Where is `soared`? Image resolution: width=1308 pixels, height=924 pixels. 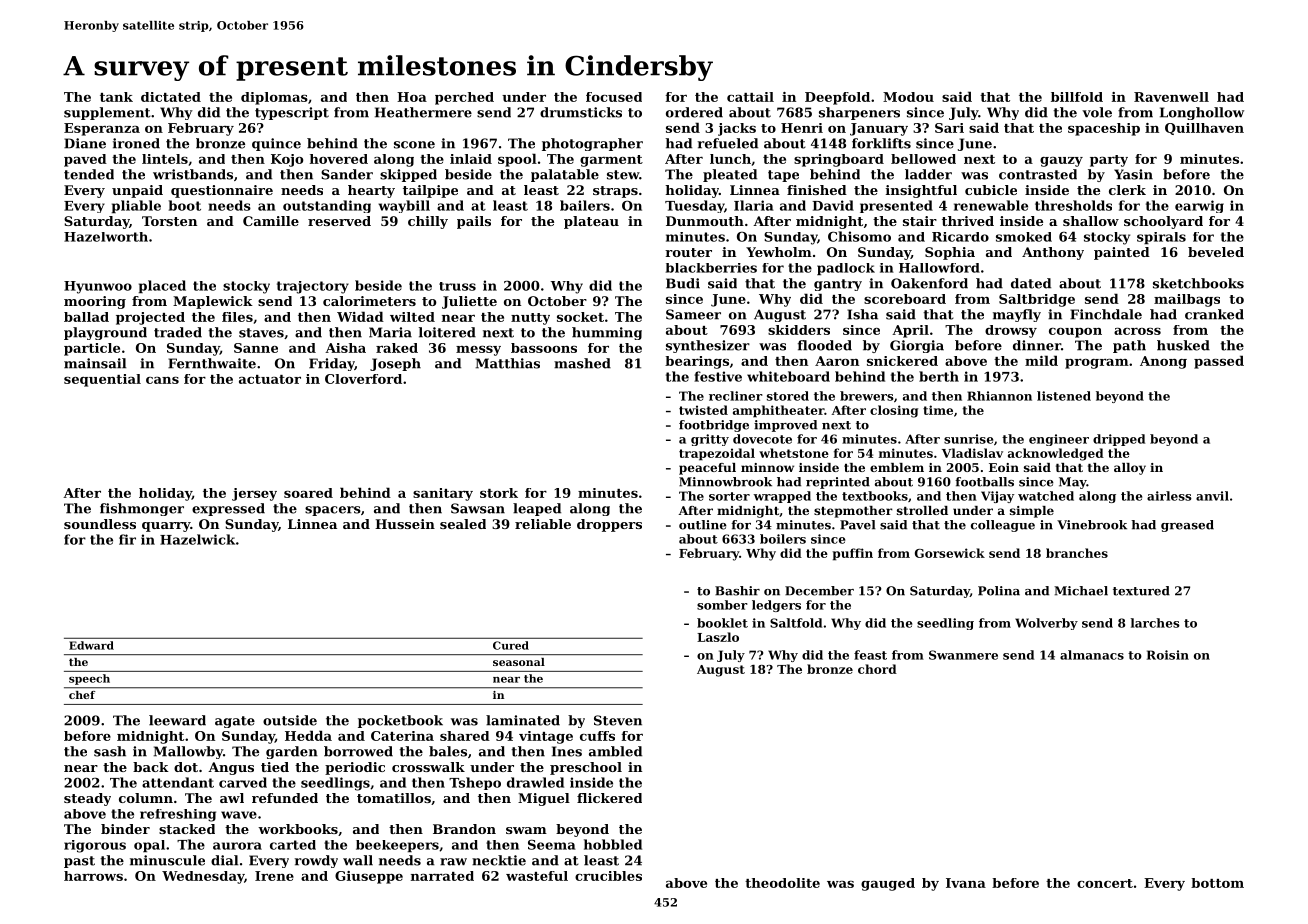
soared is located at coordinates (308, 493).
